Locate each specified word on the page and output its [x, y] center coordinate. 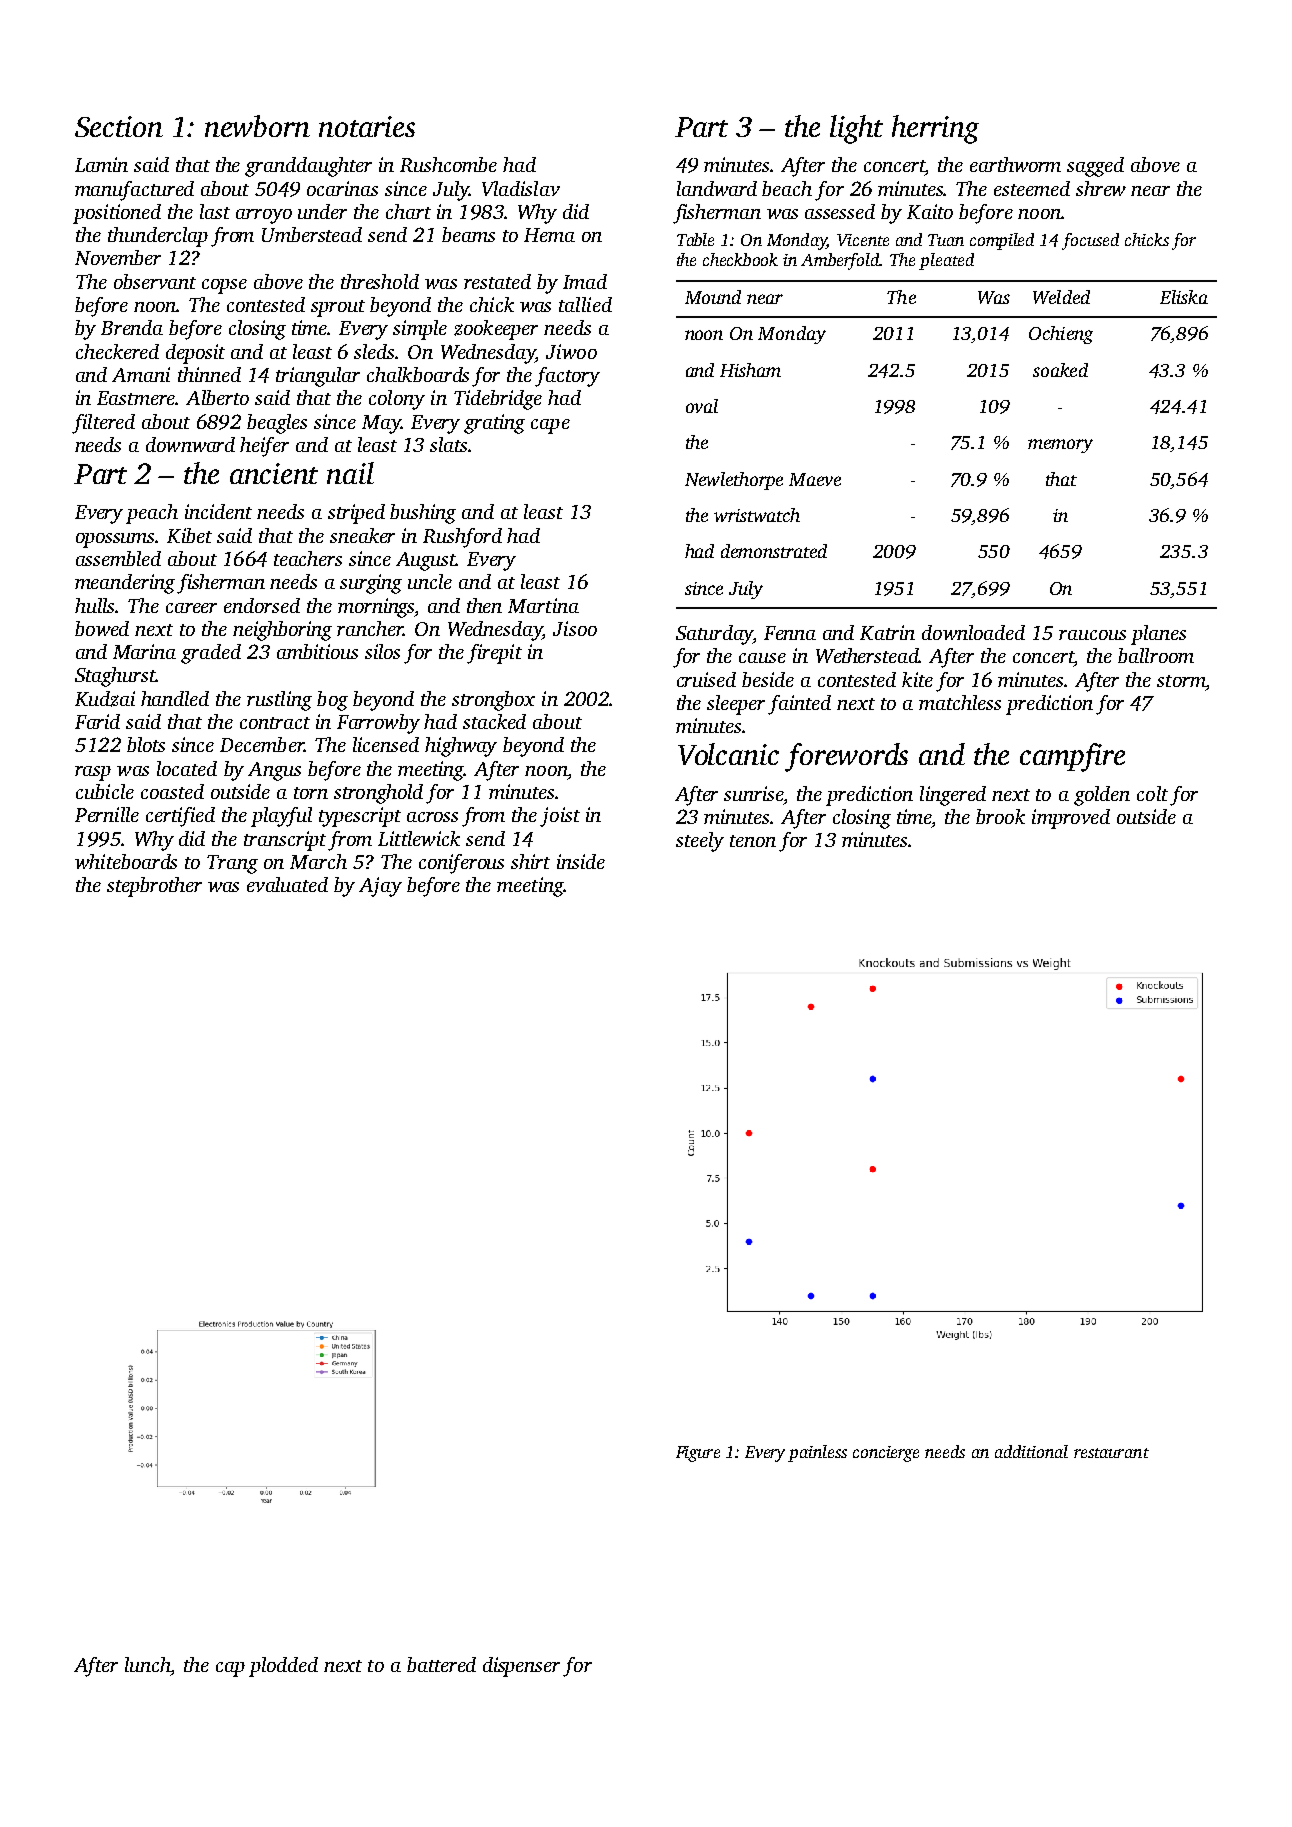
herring [935, 129]
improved [1071, 819]
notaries [367, 126]
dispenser [521, 1667]
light [856, 129]
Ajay [380, 887]
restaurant [1111, 1453]
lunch [148, 1664]
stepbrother [154, 887]
